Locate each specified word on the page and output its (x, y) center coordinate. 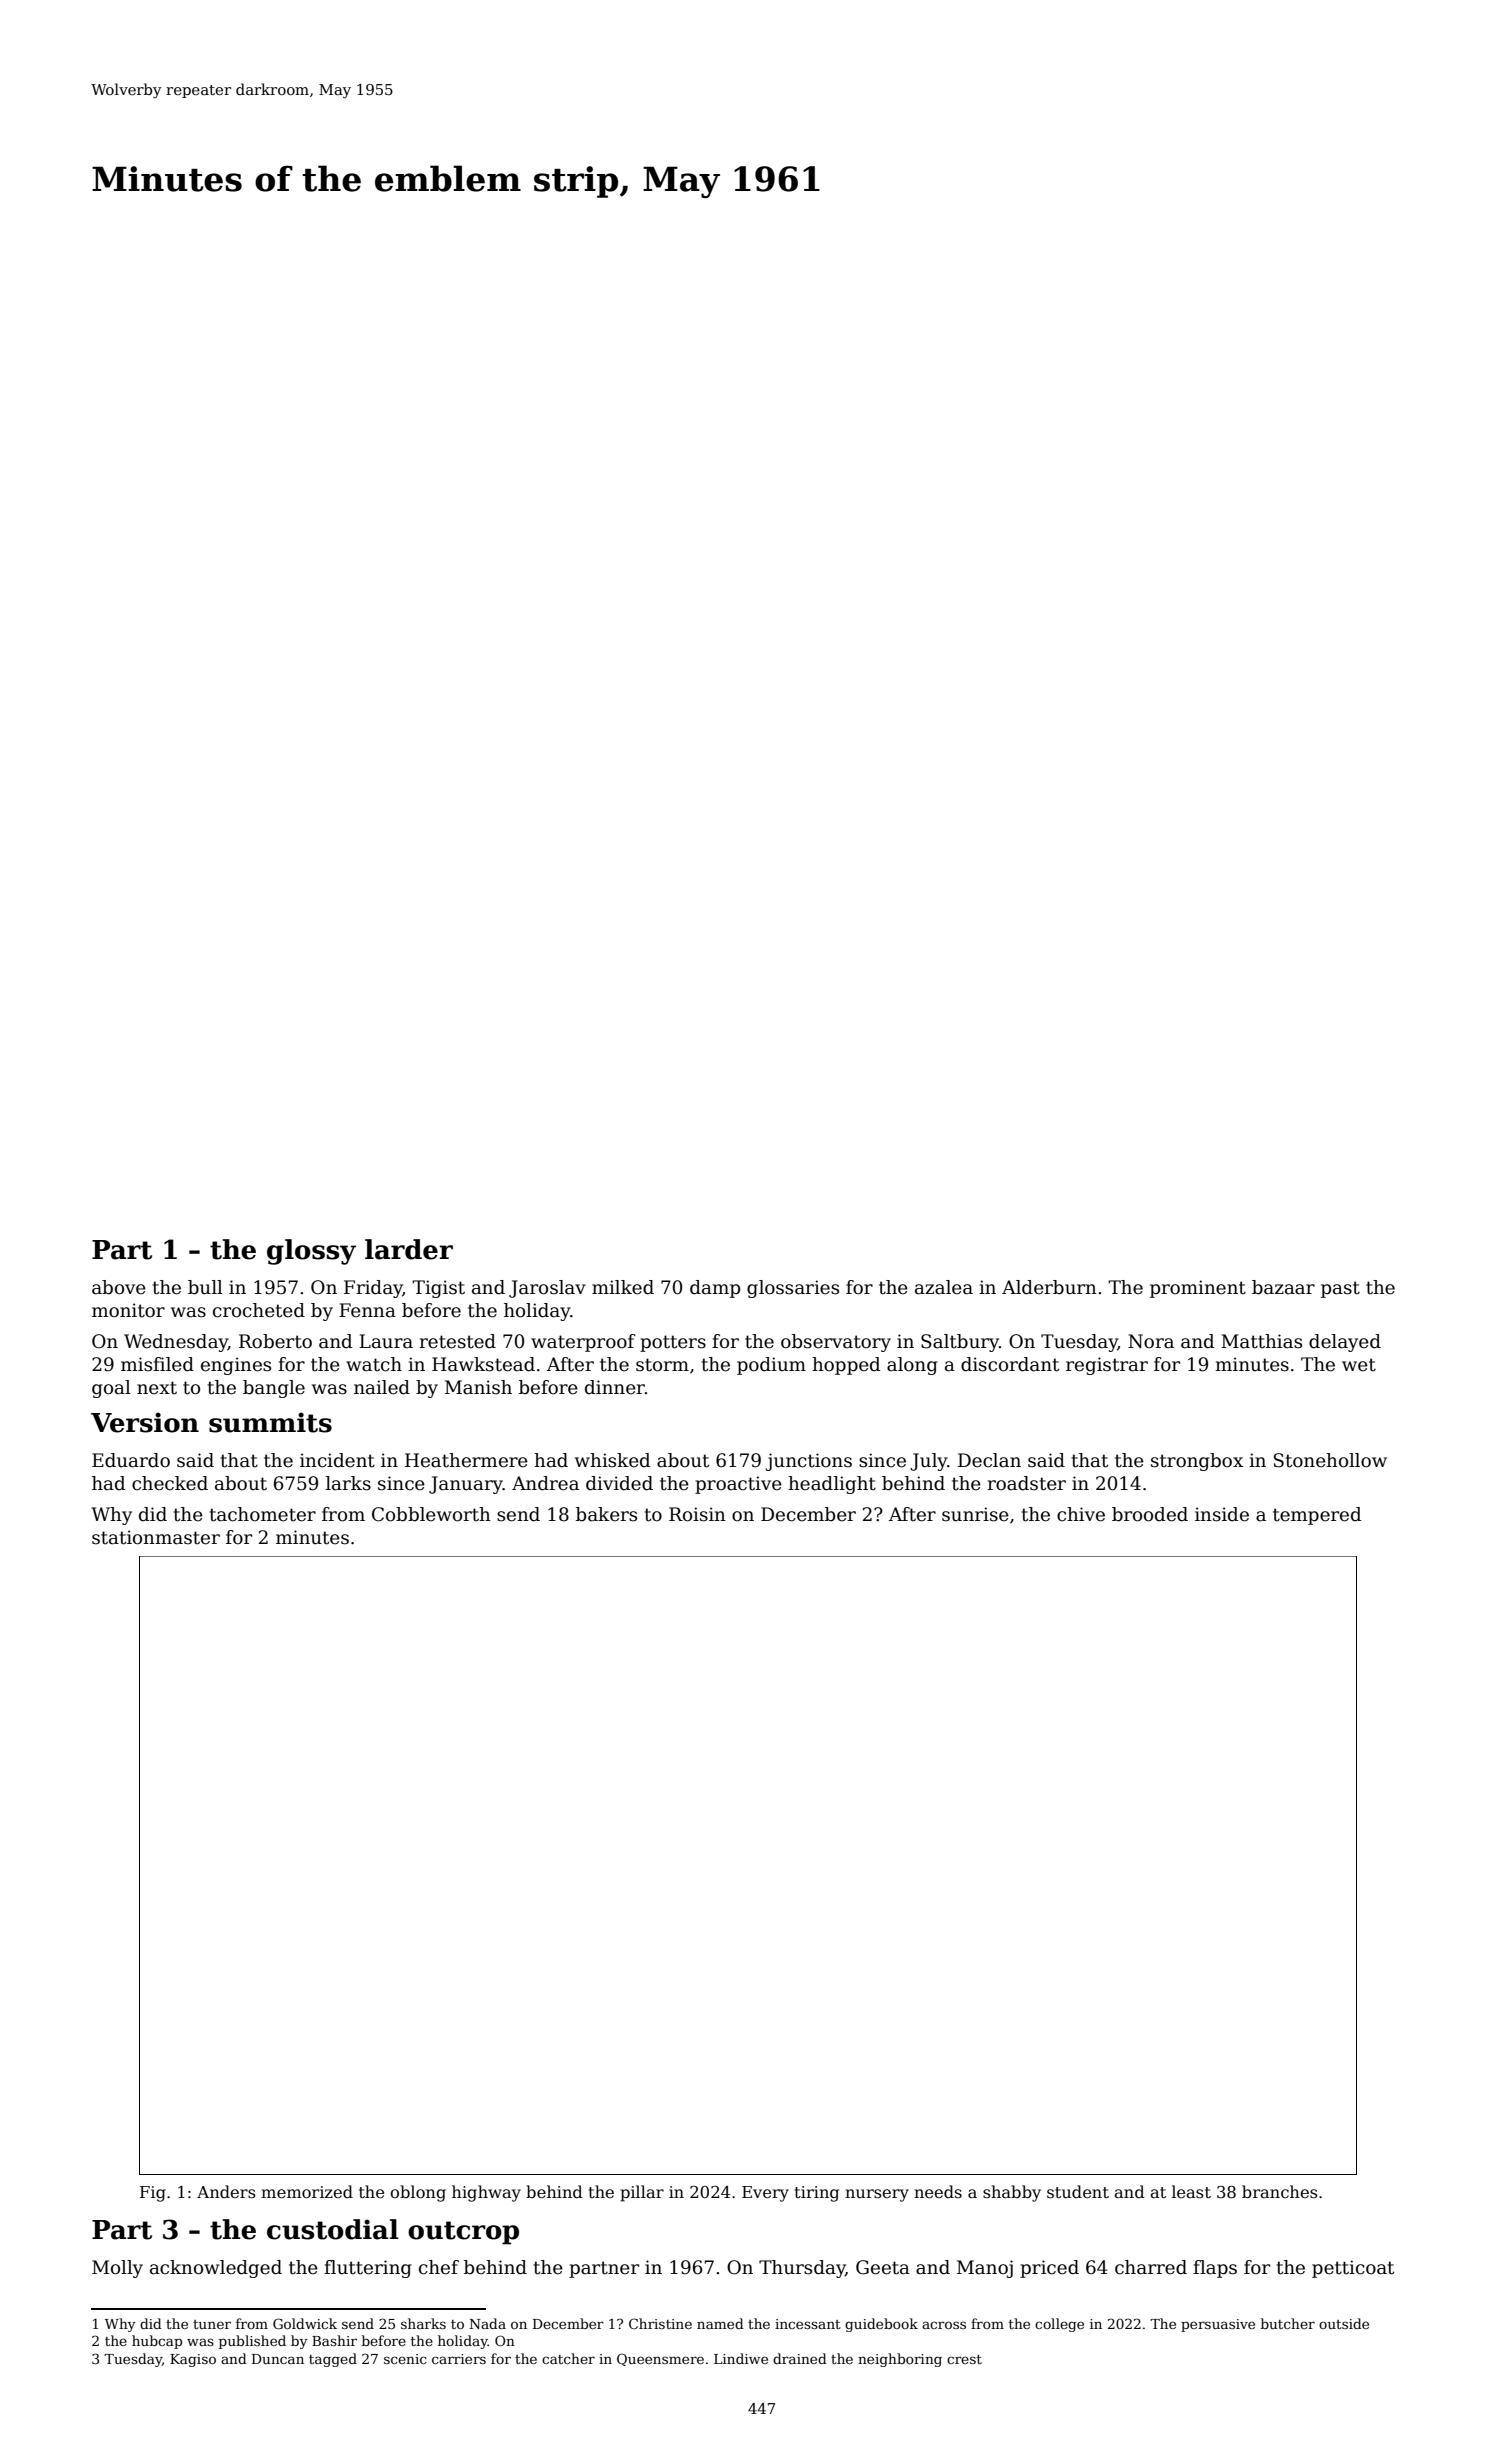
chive (1081, 1514)
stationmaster (156, 1537)
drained (800, 2358)
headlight (832, 1485)
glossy (311, 1252)
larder (409, 1249)
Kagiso (193, 2360)
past (1340, 1289)
